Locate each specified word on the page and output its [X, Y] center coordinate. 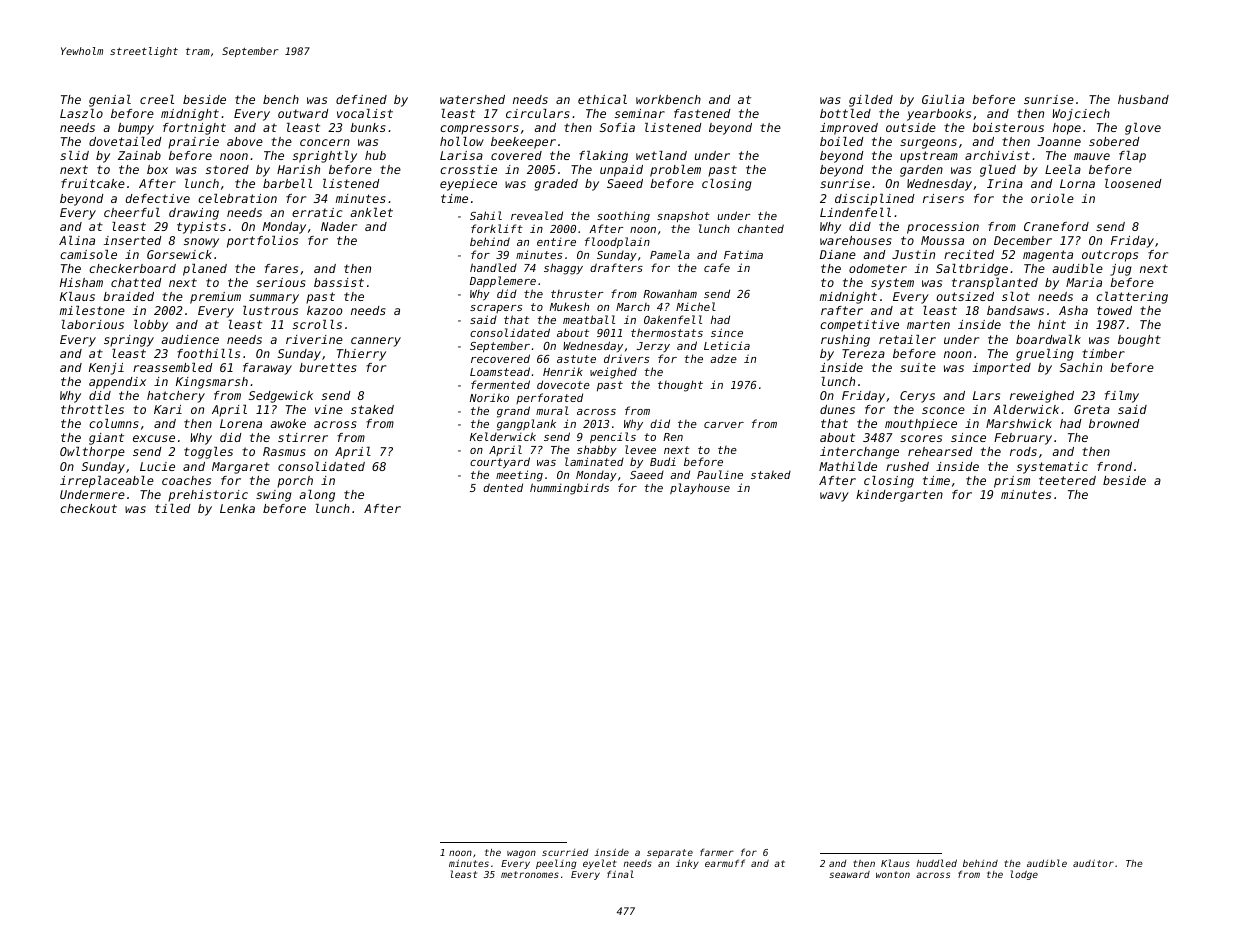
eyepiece [468, 185]
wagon [521, 854]
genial [110, 101]
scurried [565, 852]
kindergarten [899, 496]
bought [1139, 341]
